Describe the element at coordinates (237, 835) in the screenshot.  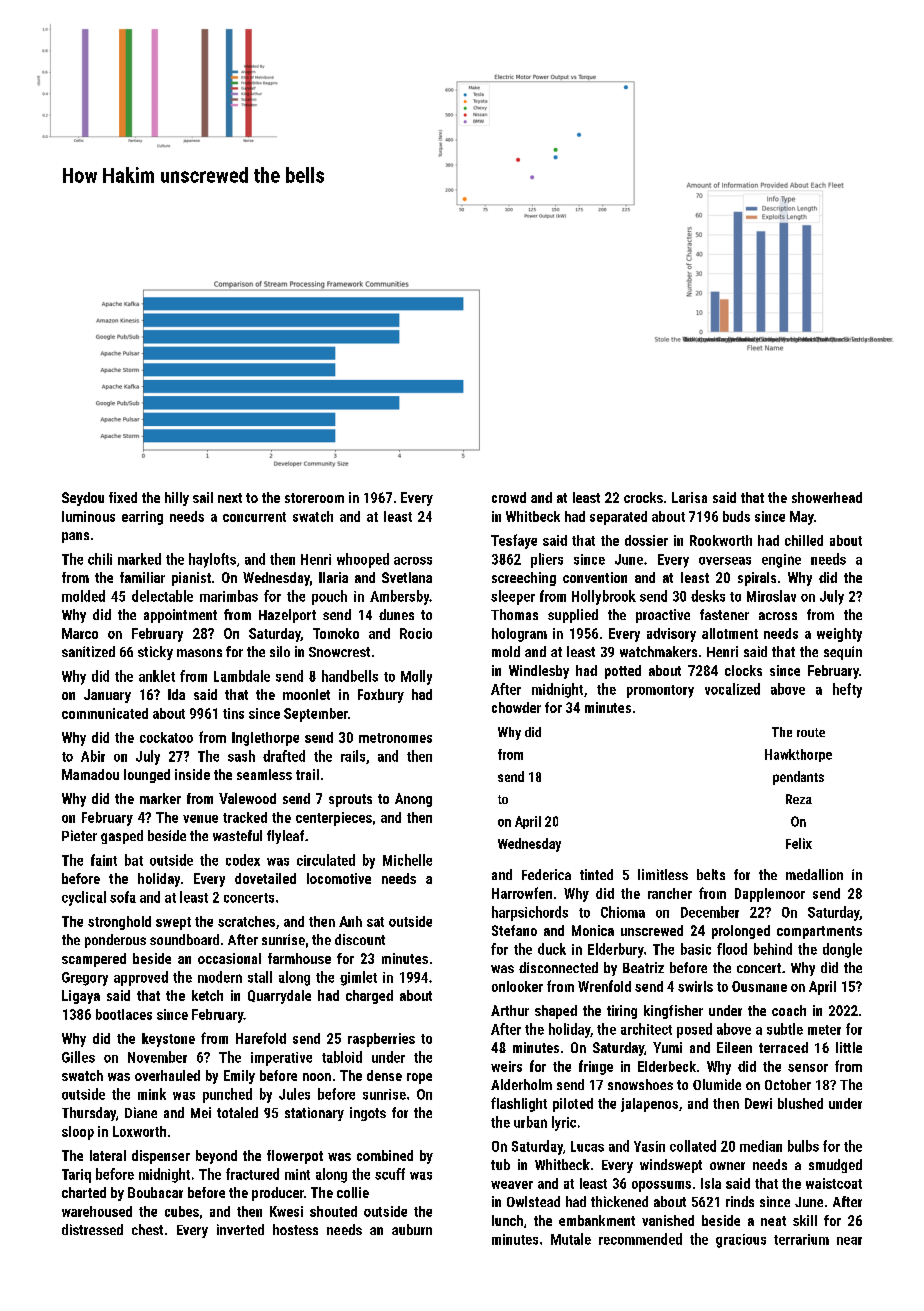
I see `wasteful` at that location.
